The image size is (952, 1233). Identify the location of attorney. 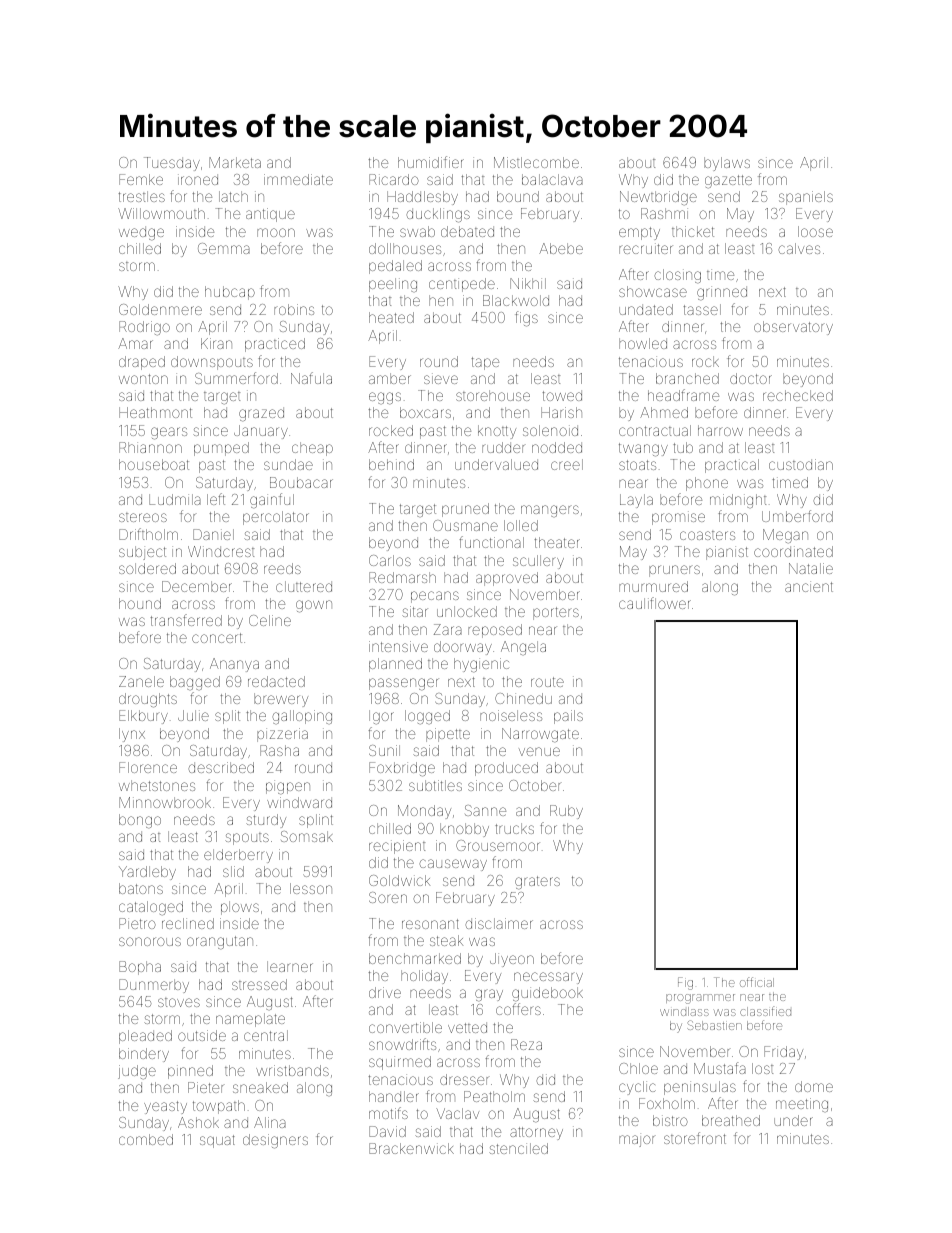
(536, 1133).
